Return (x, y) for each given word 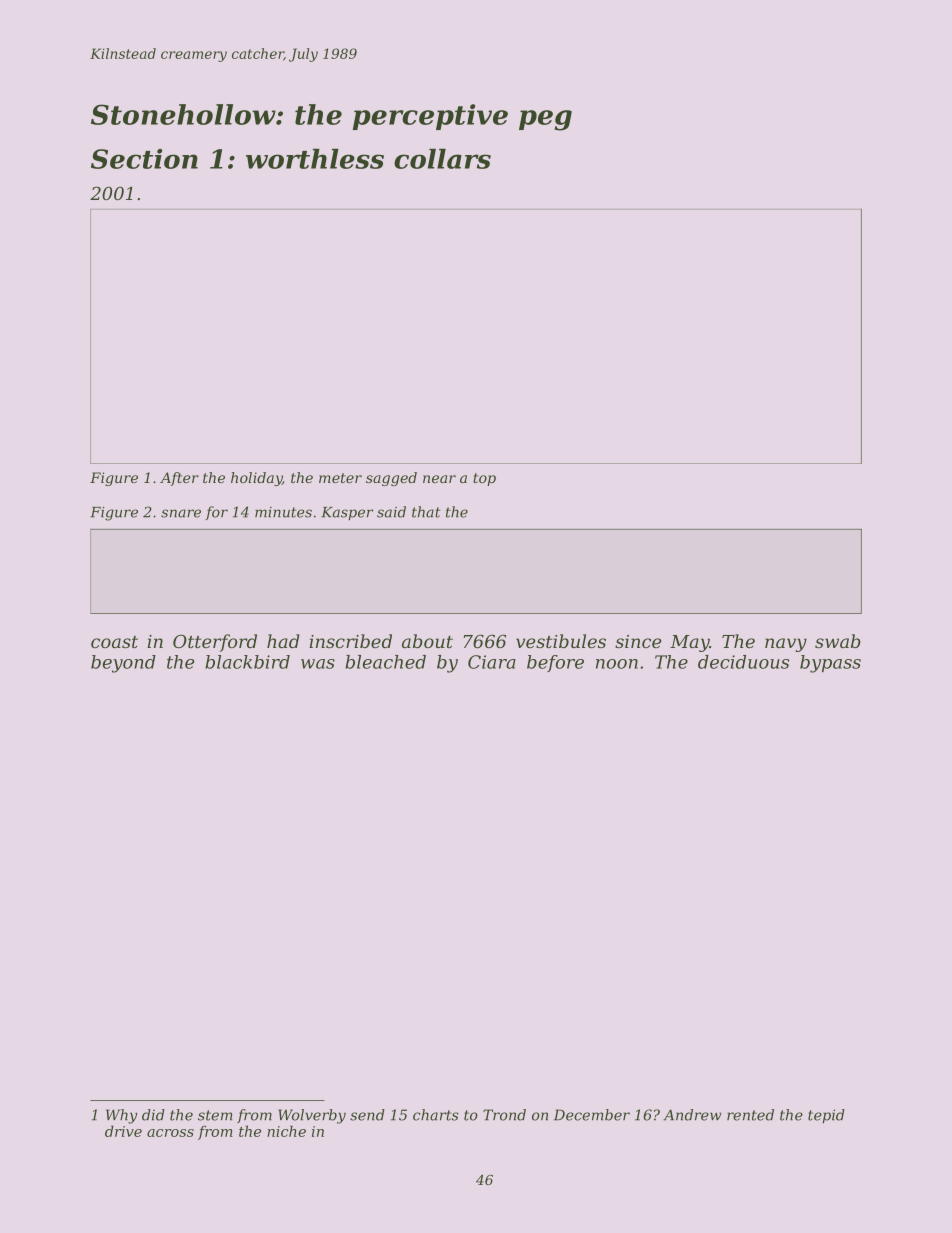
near (439, 479)
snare (181, 513)
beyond (123, 664)
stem (215, 1115)
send (367, 1115)
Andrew (692, 1115)
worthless (315, 159)
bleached (385, 662)
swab (838, 641)
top (484, 479)
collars (442, 159)
